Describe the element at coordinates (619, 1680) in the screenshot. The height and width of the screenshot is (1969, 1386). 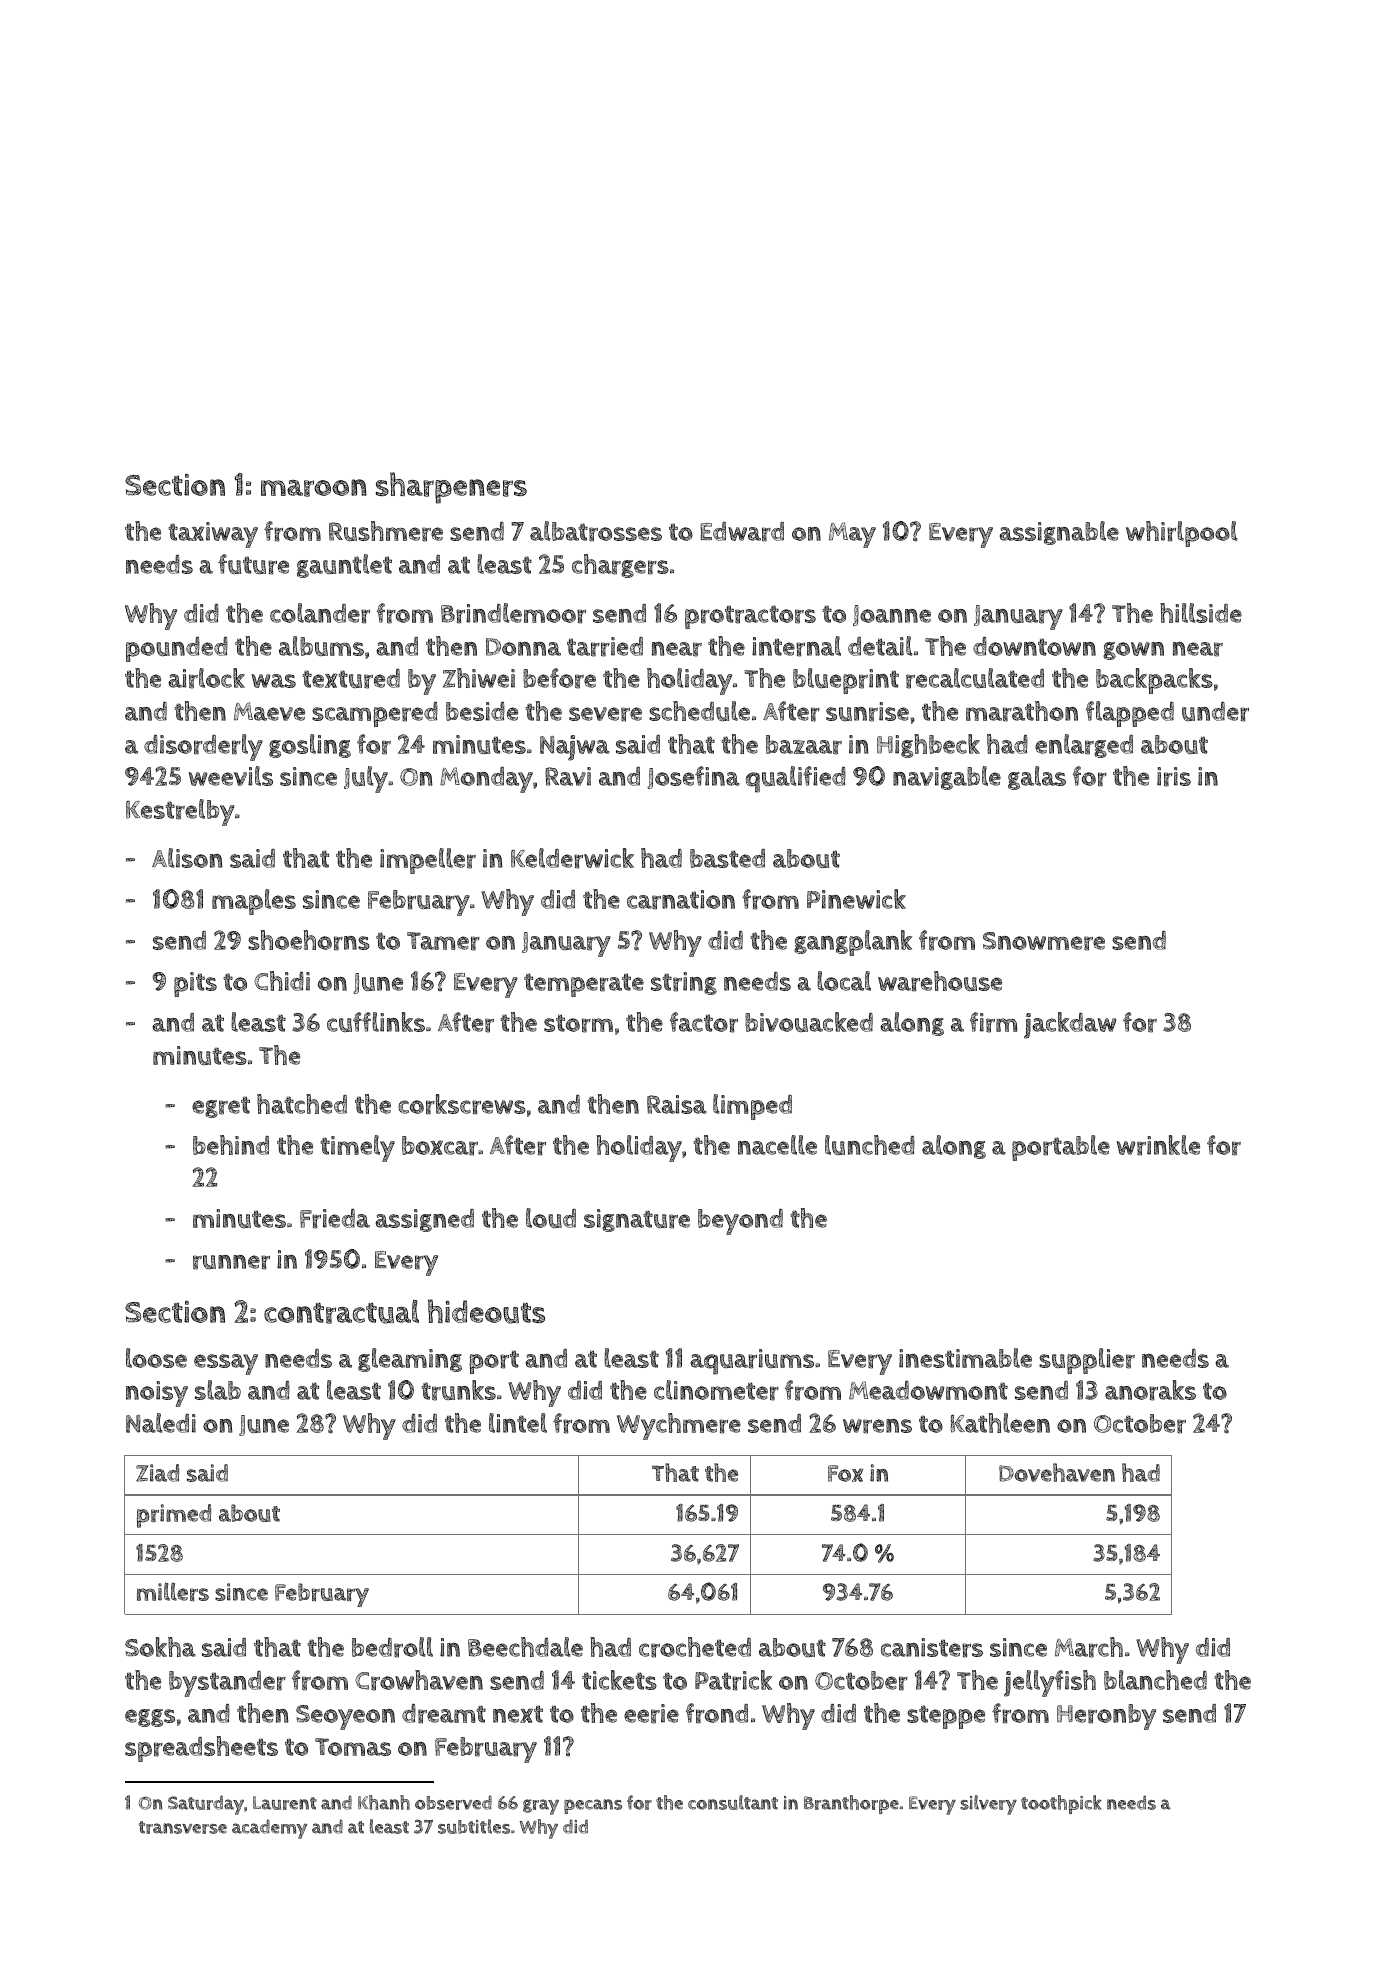
I see `tickets` at that location.
